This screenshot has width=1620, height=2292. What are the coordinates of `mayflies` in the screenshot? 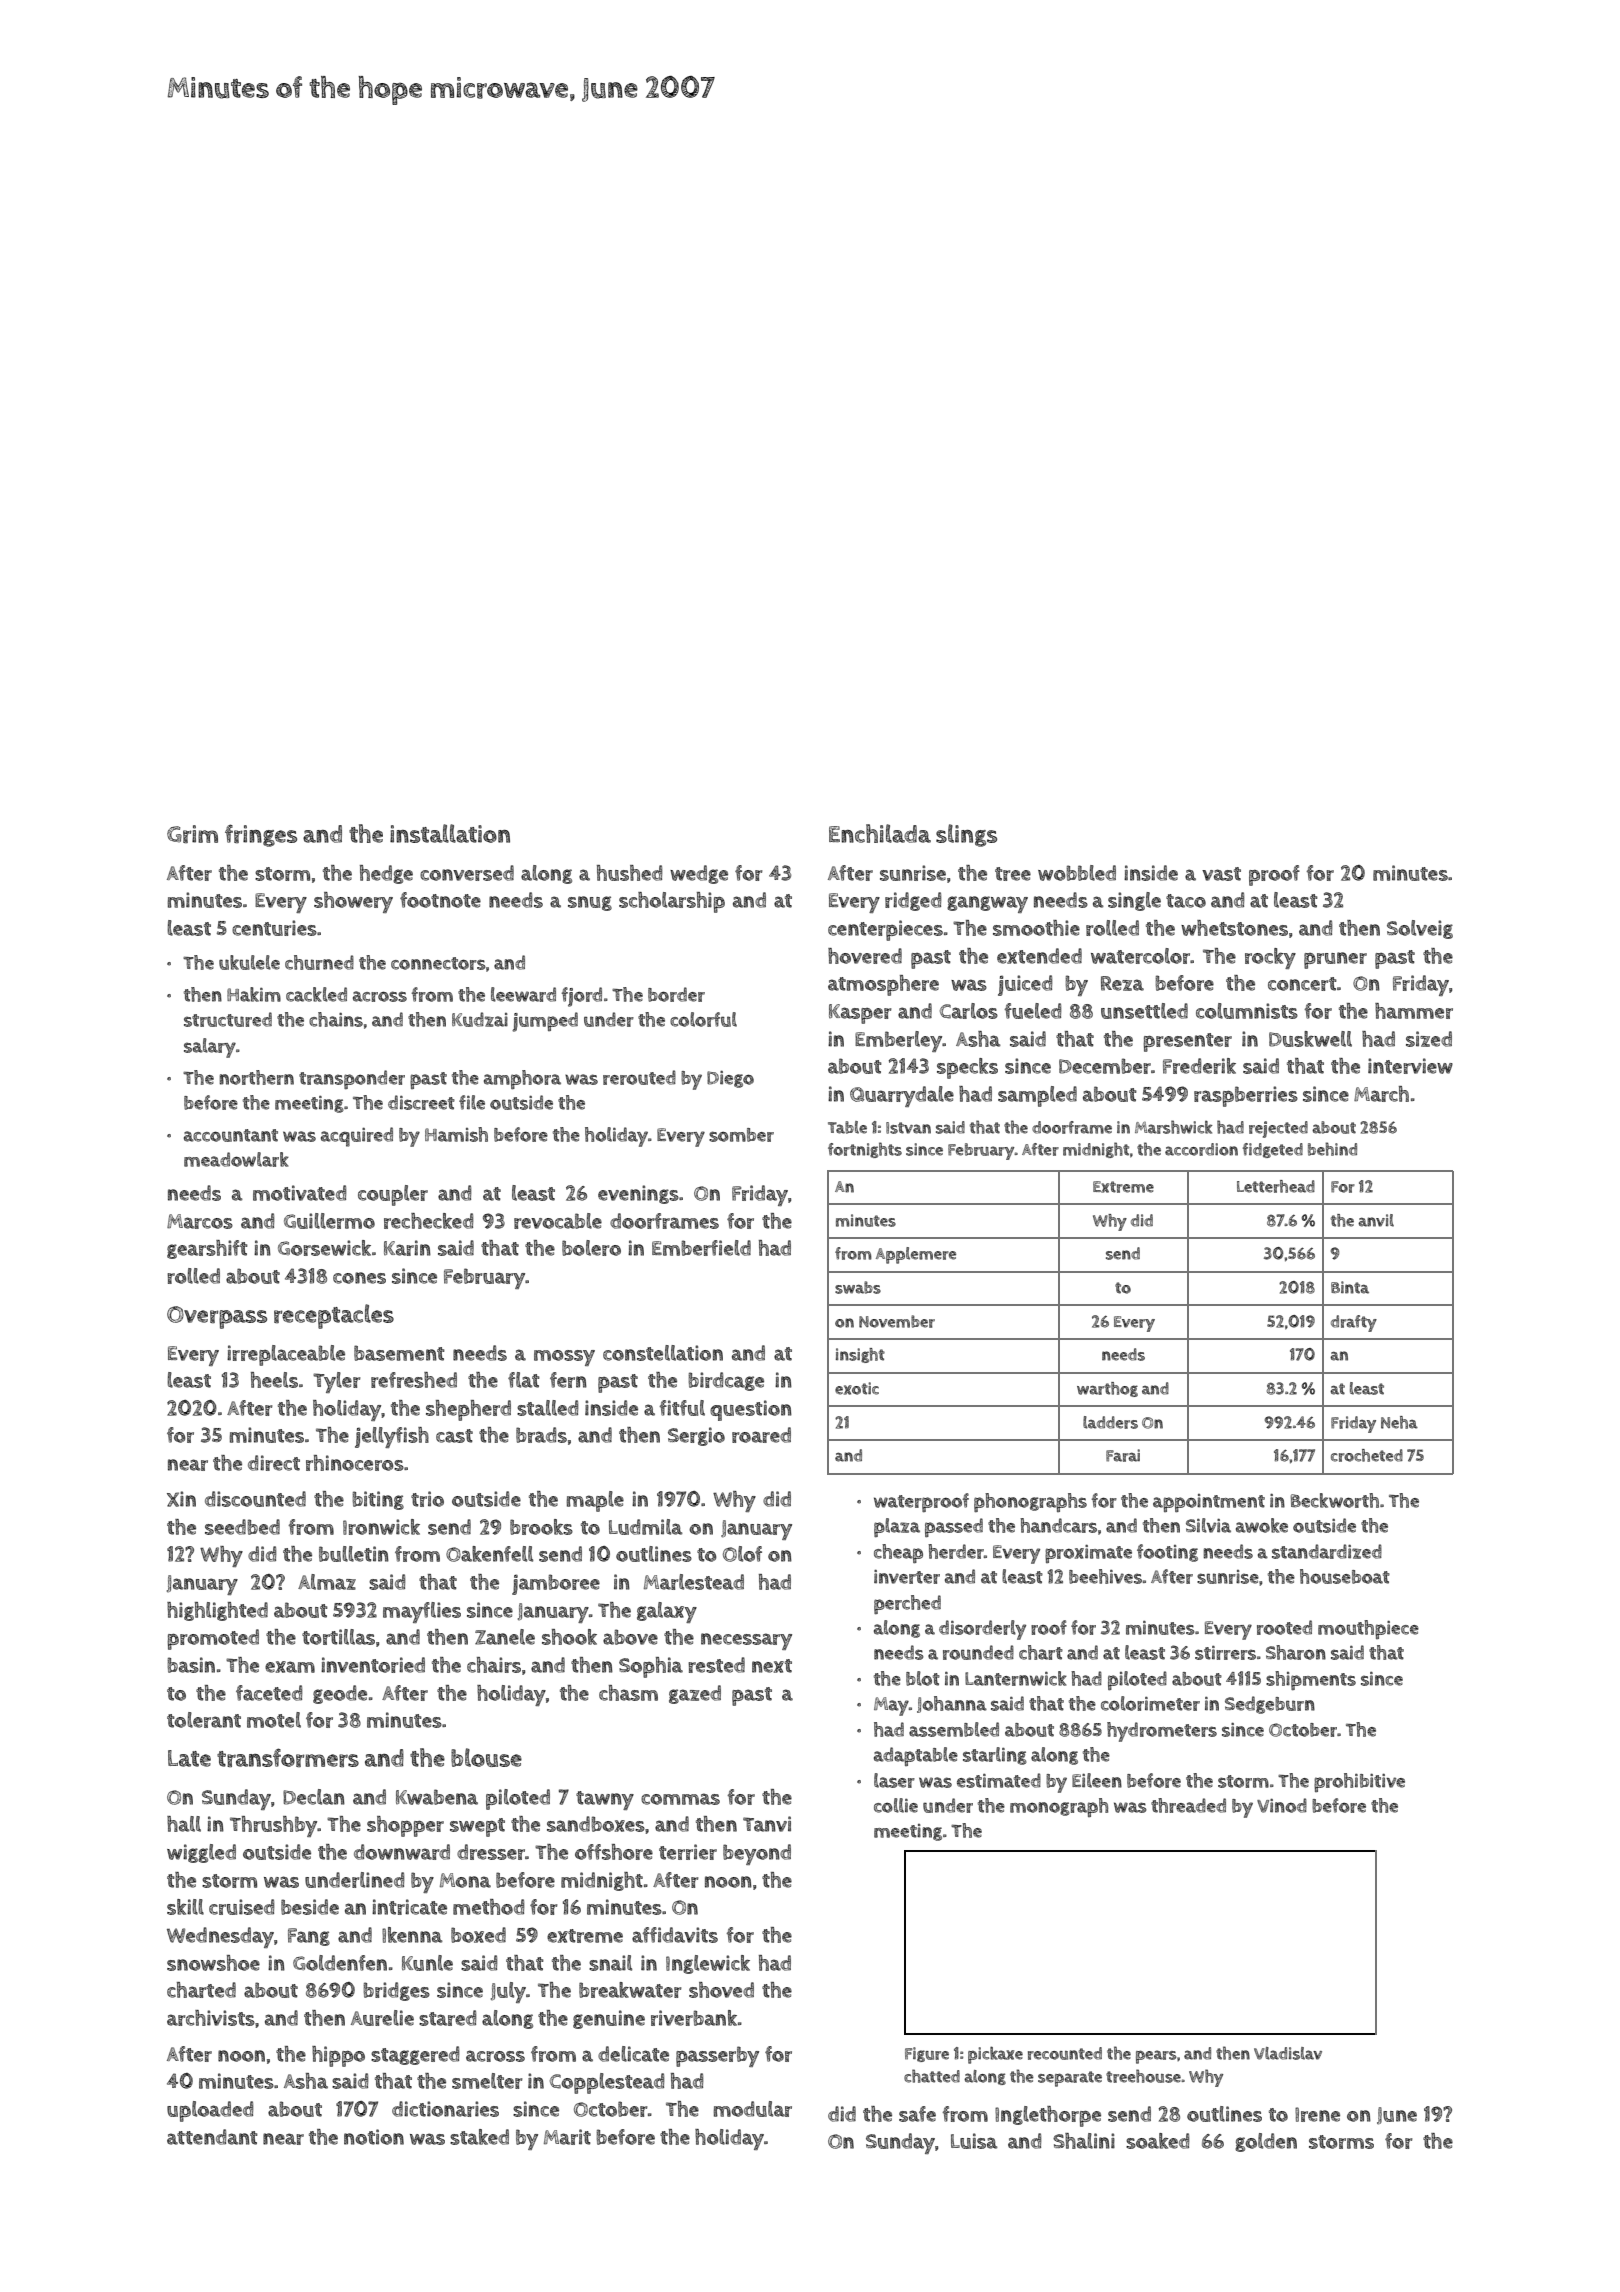 It's located at (422, 1612).
